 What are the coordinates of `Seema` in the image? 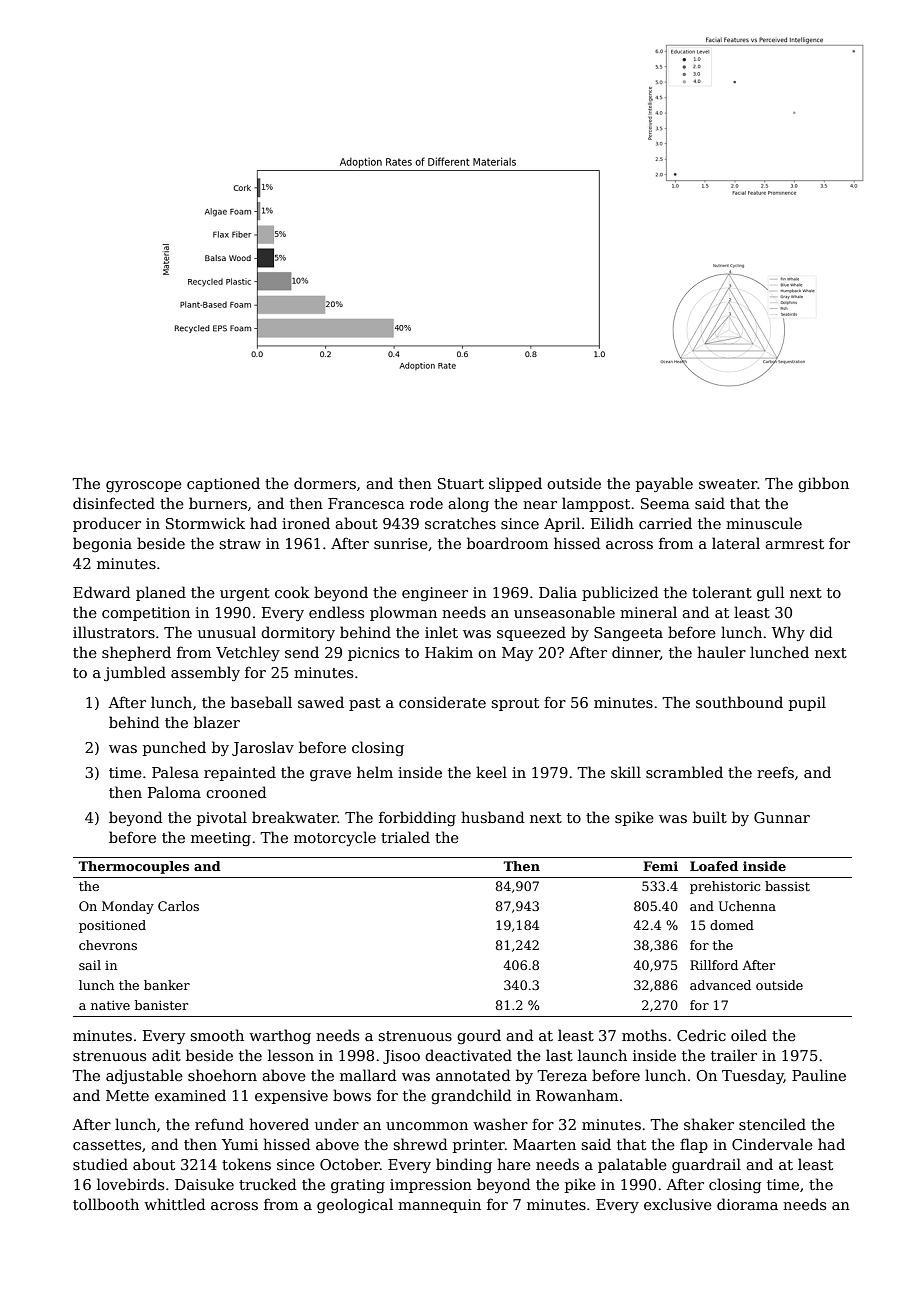 It's located at (665, 503).
